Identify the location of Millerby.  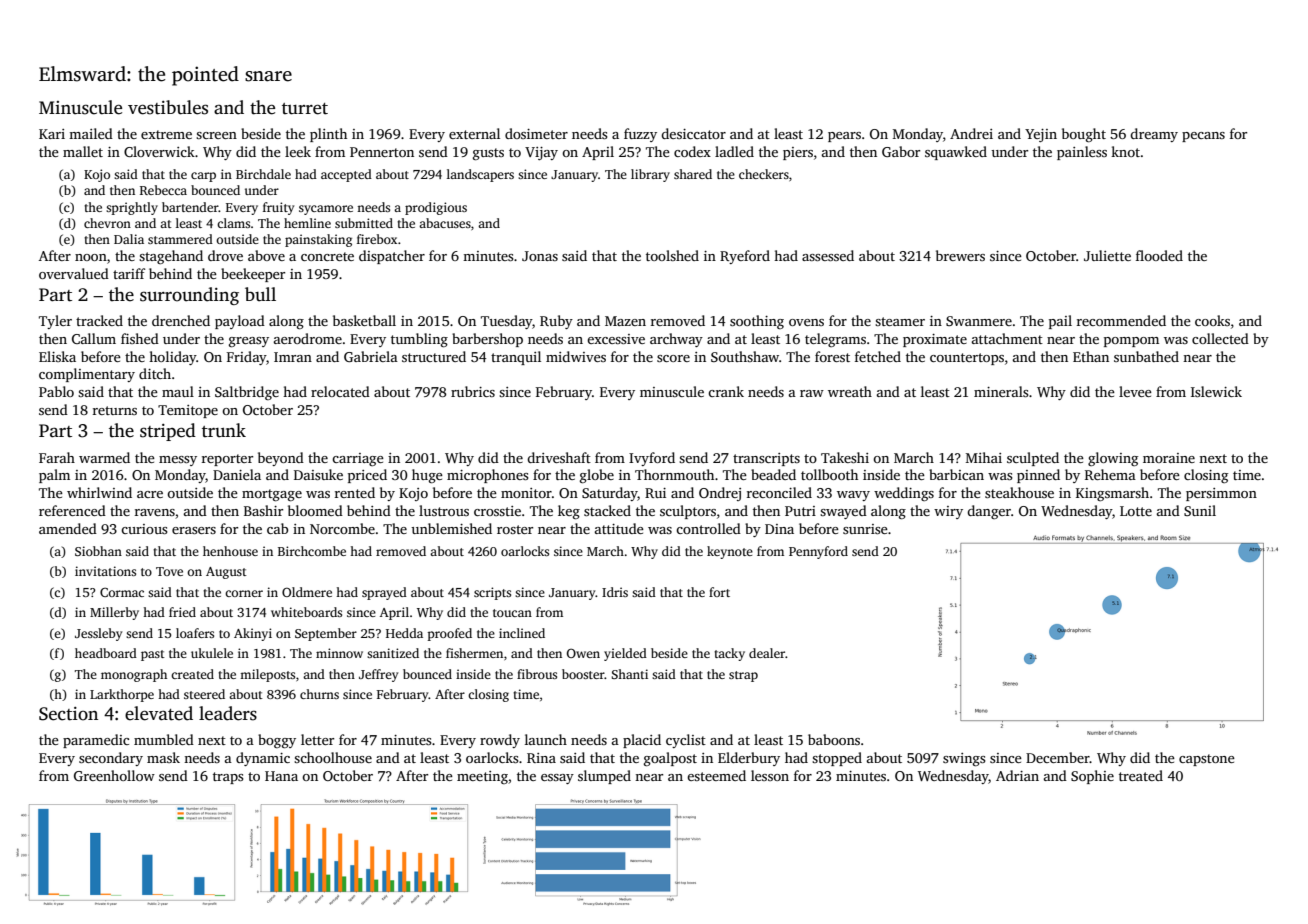
(114, 613).
